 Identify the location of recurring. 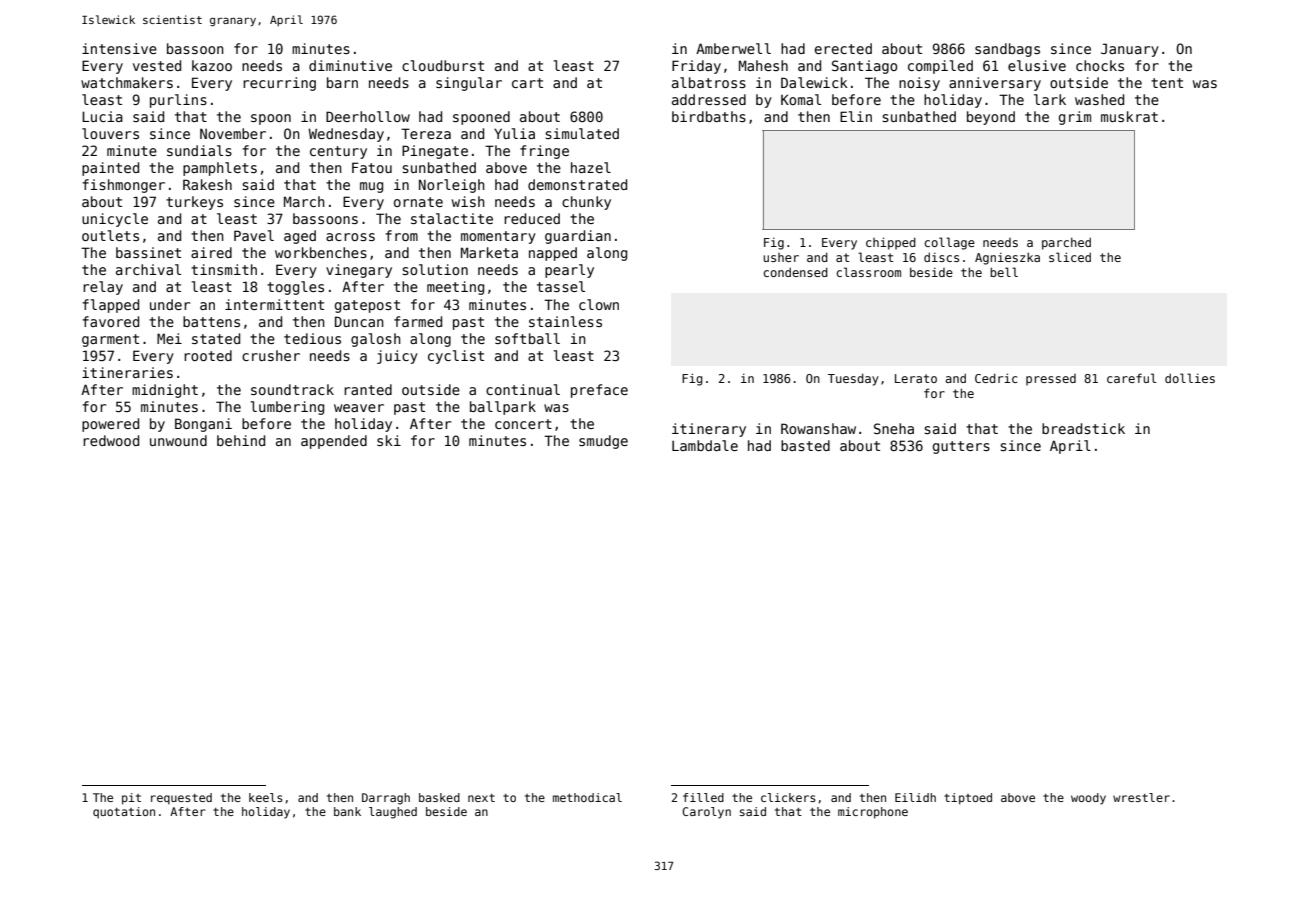
(279, 84).
